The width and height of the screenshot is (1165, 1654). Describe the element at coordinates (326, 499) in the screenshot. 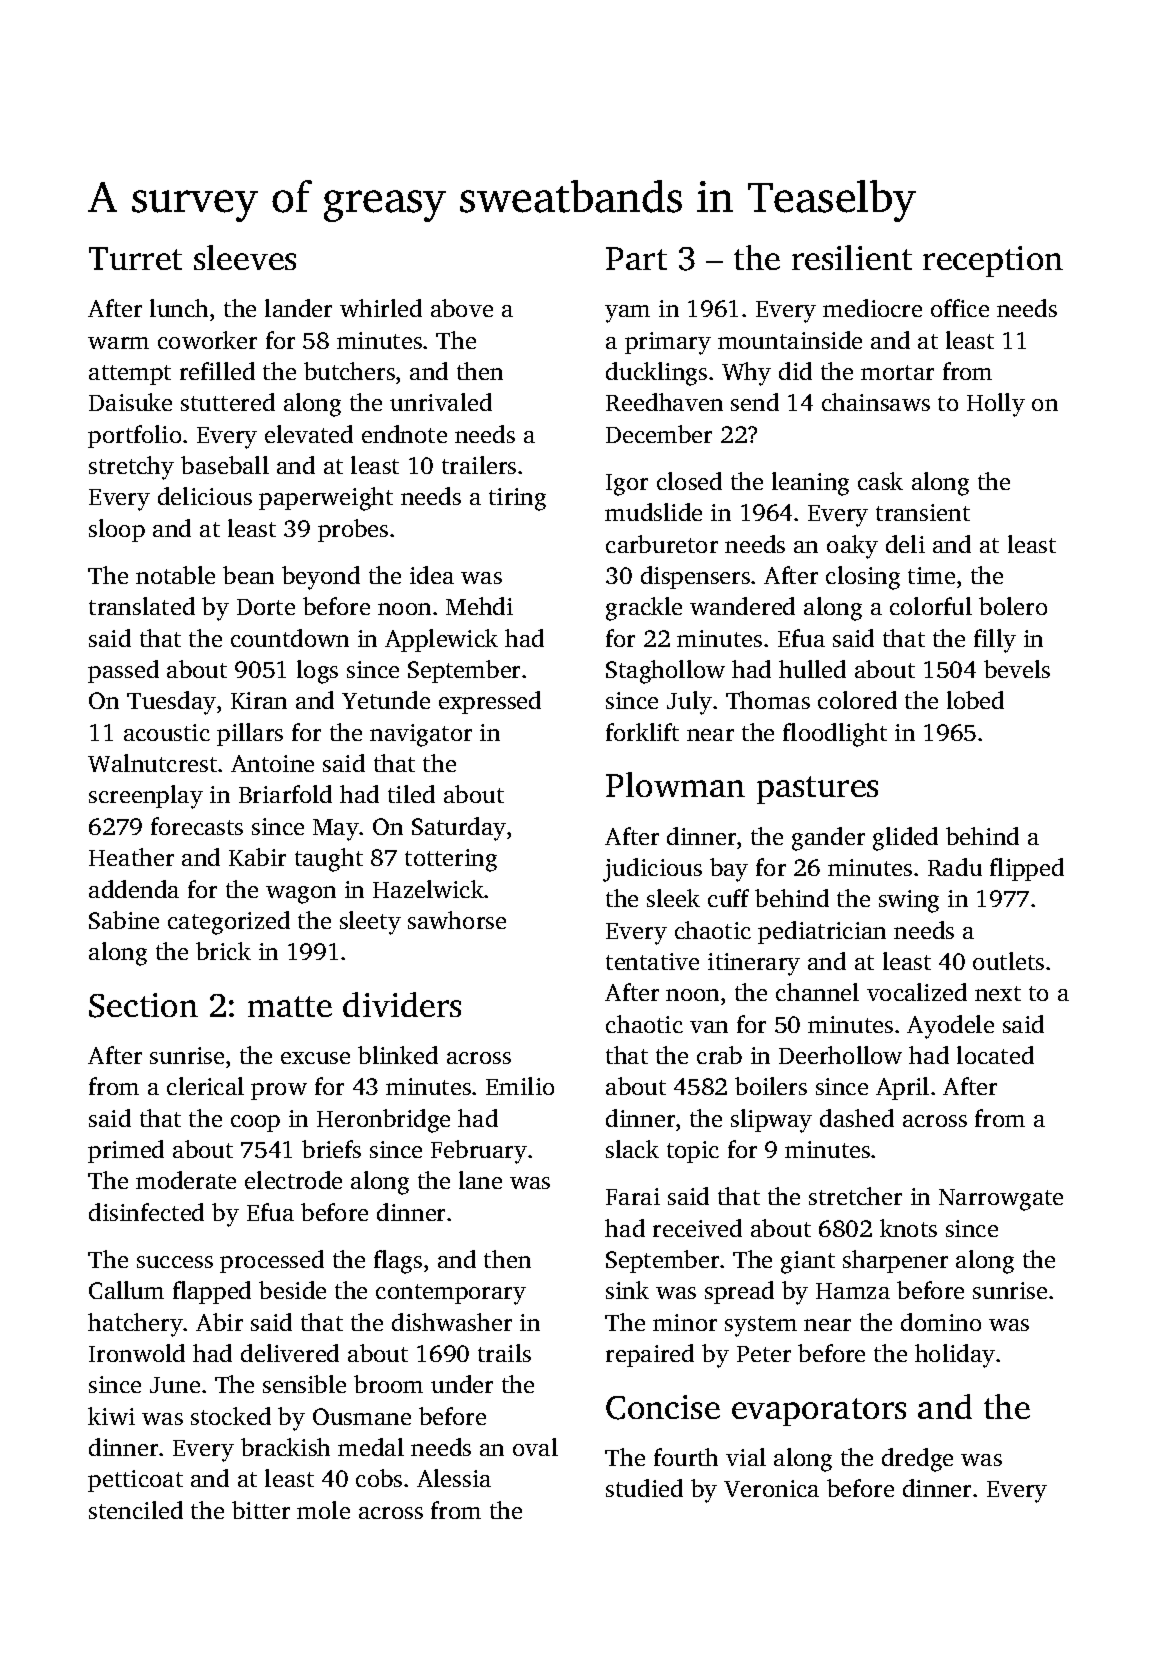

I see `paperweight` at that location.
